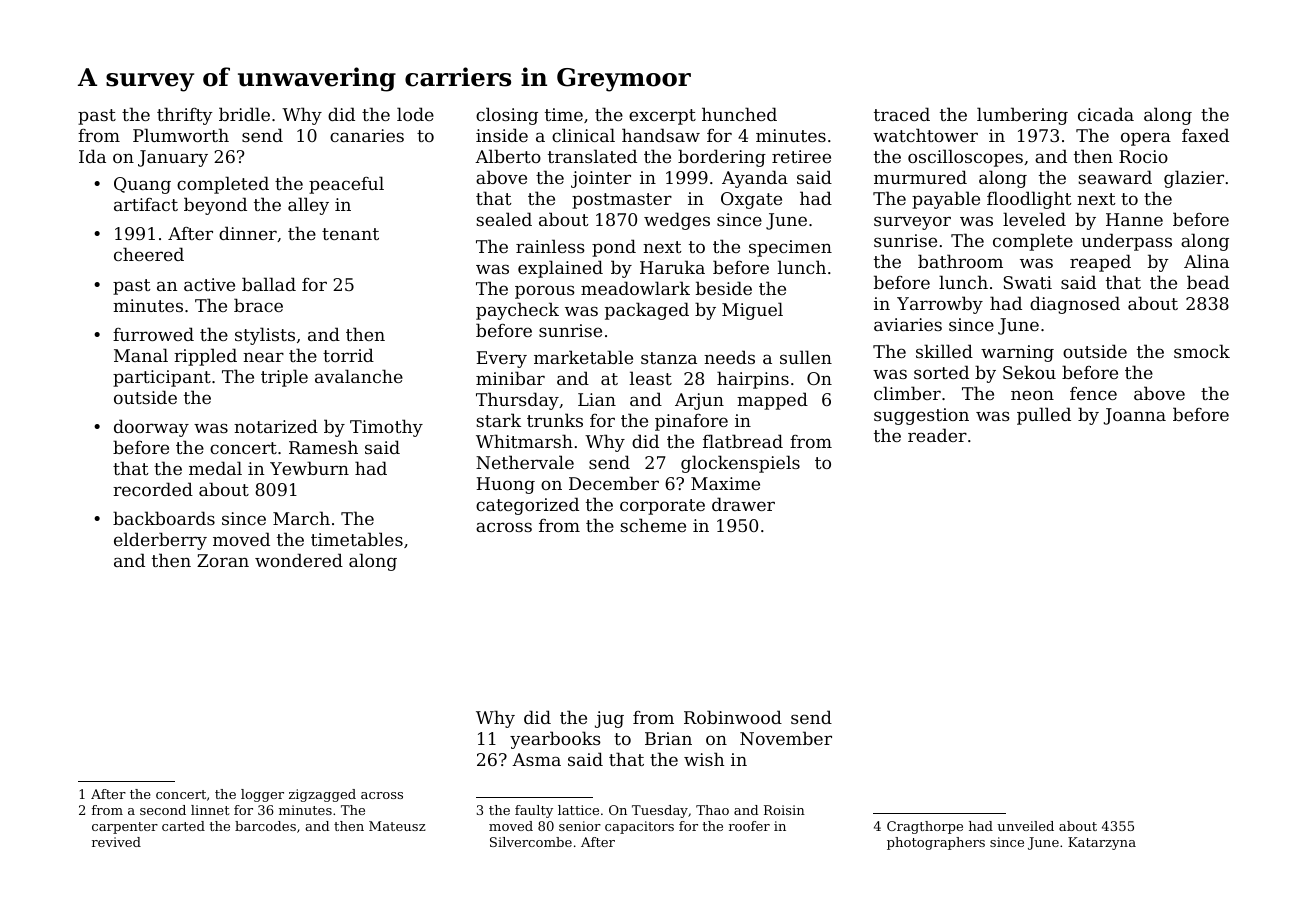  Describe the element at coordinates (160, 541) in the screenshot. I see `elderberry` at that location.
